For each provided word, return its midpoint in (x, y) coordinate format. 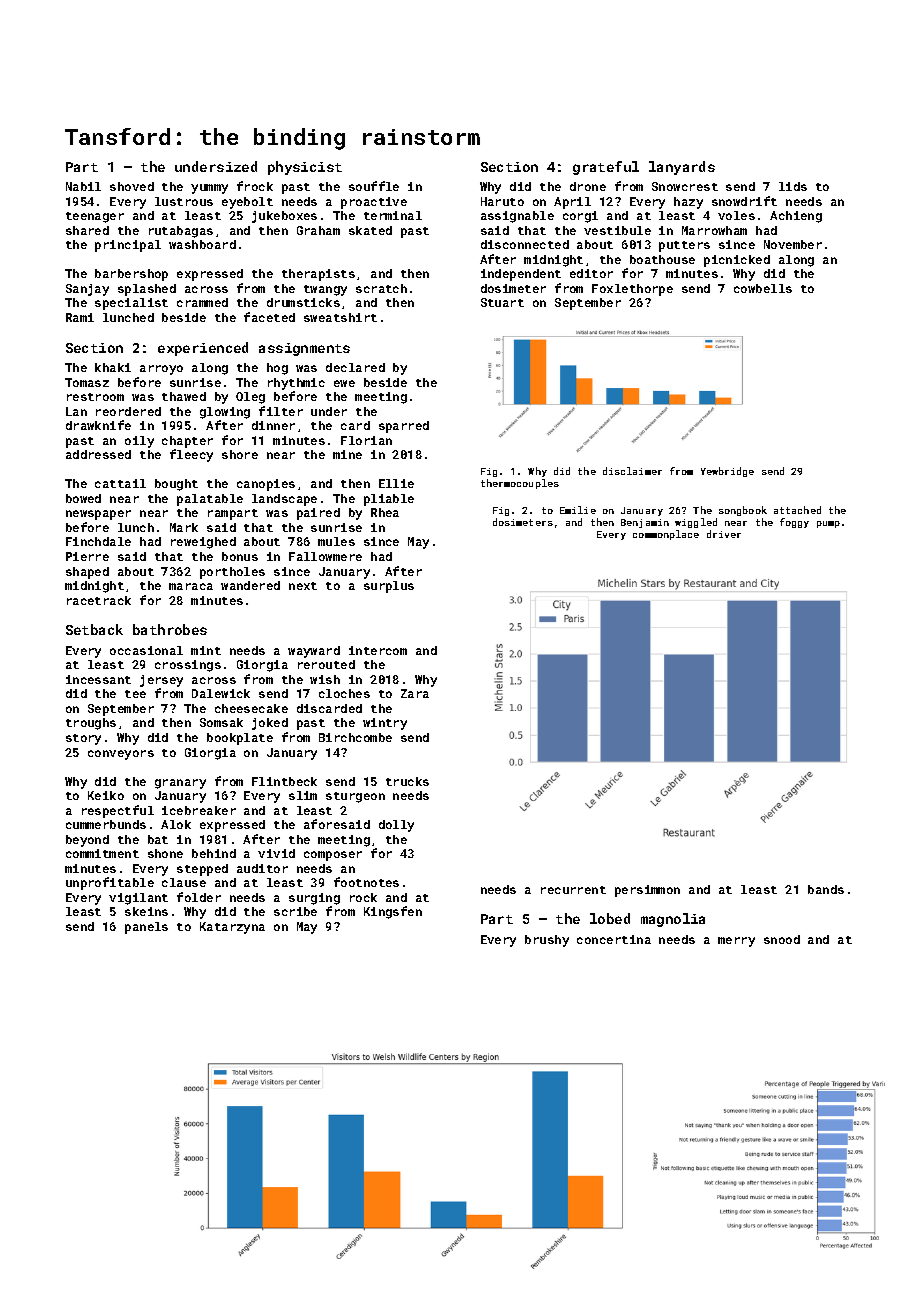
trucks (407, 781)
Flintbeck (284, 781)
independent (521, 275)
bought (176, 485)
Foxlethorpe (632, 290)
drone (588, 186)
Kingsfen (393, 912)
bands (826, 889)
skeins (146, 911)
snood (782, 939)
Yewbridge (727, 472)
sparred (404, 427)
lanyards (682, 168)
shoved (132, 186)
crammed (202, 302)
